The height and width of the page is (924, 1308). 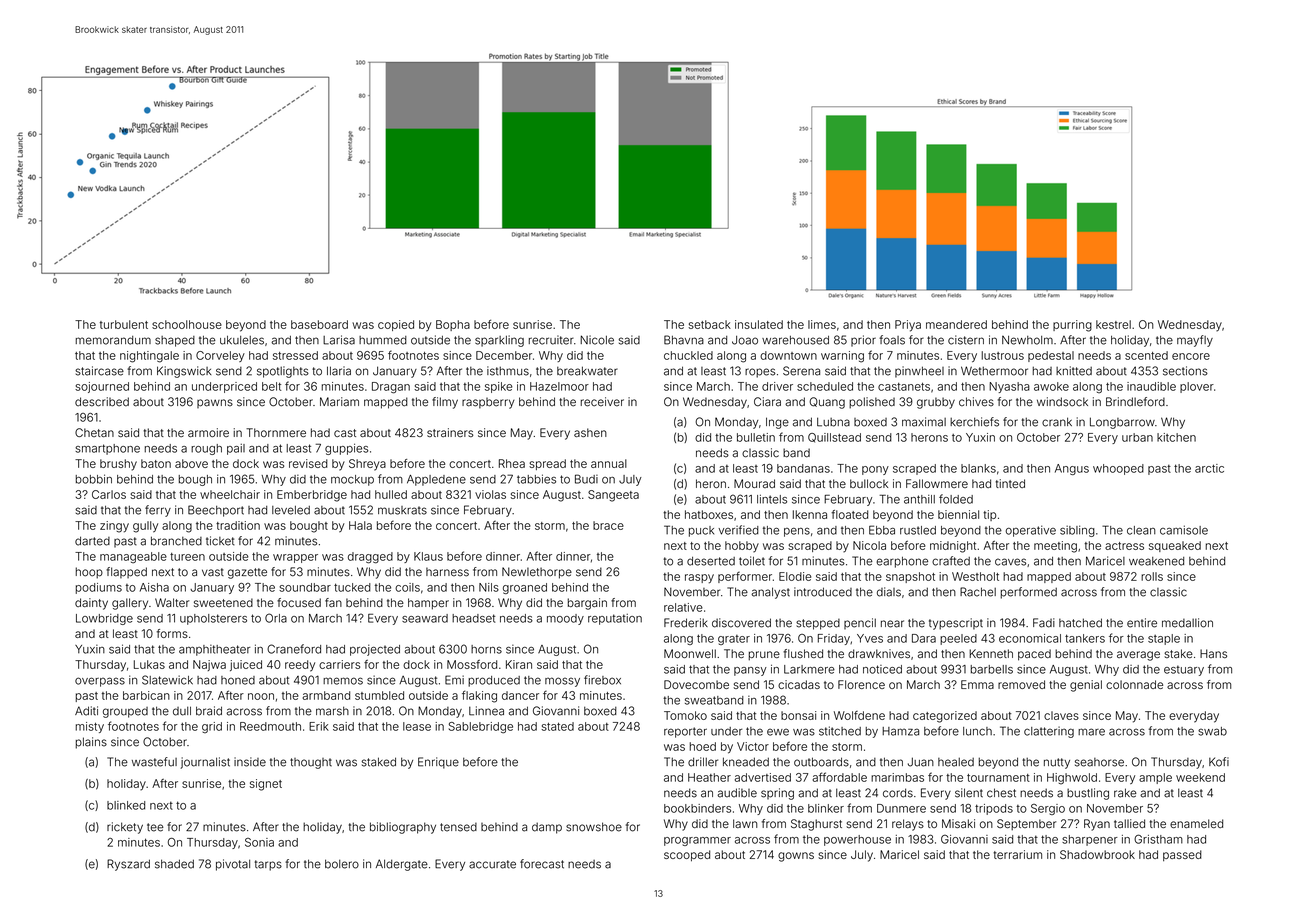 I want to click on prune, so click(x=764, y=656).
